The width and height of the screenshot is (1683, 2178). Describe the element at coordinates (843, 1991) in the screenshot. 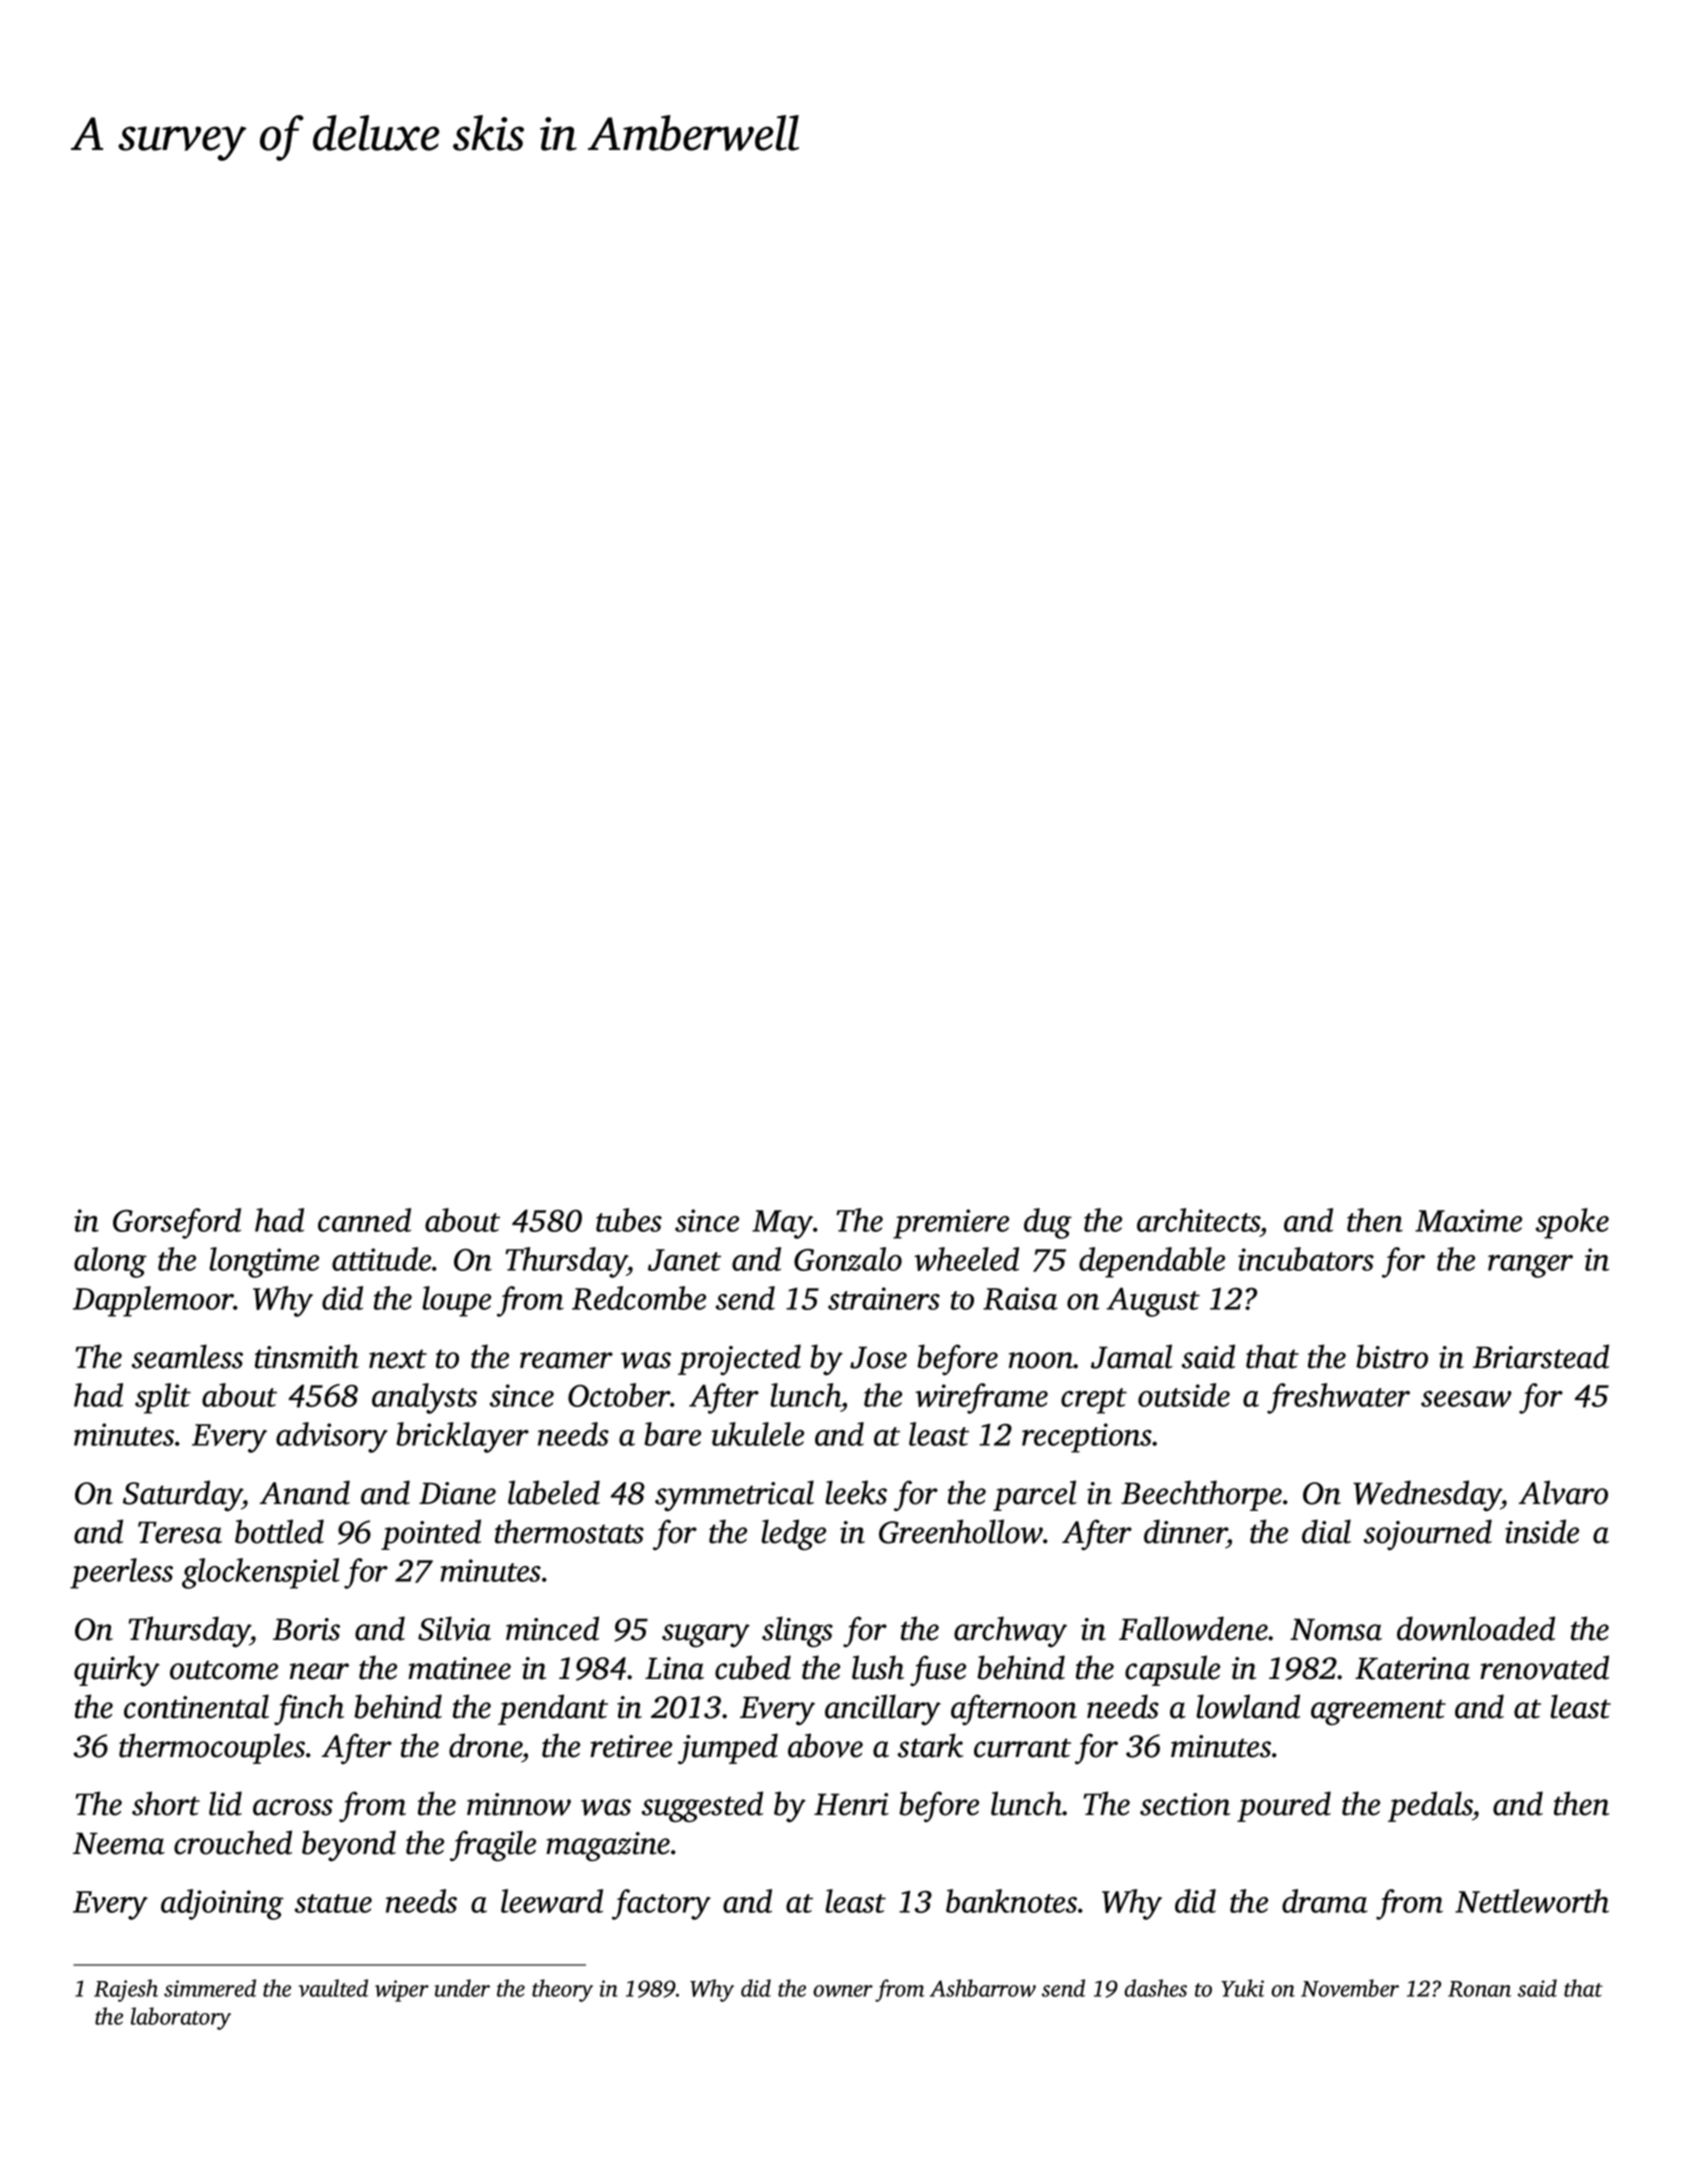

I see `owner` at that location.
